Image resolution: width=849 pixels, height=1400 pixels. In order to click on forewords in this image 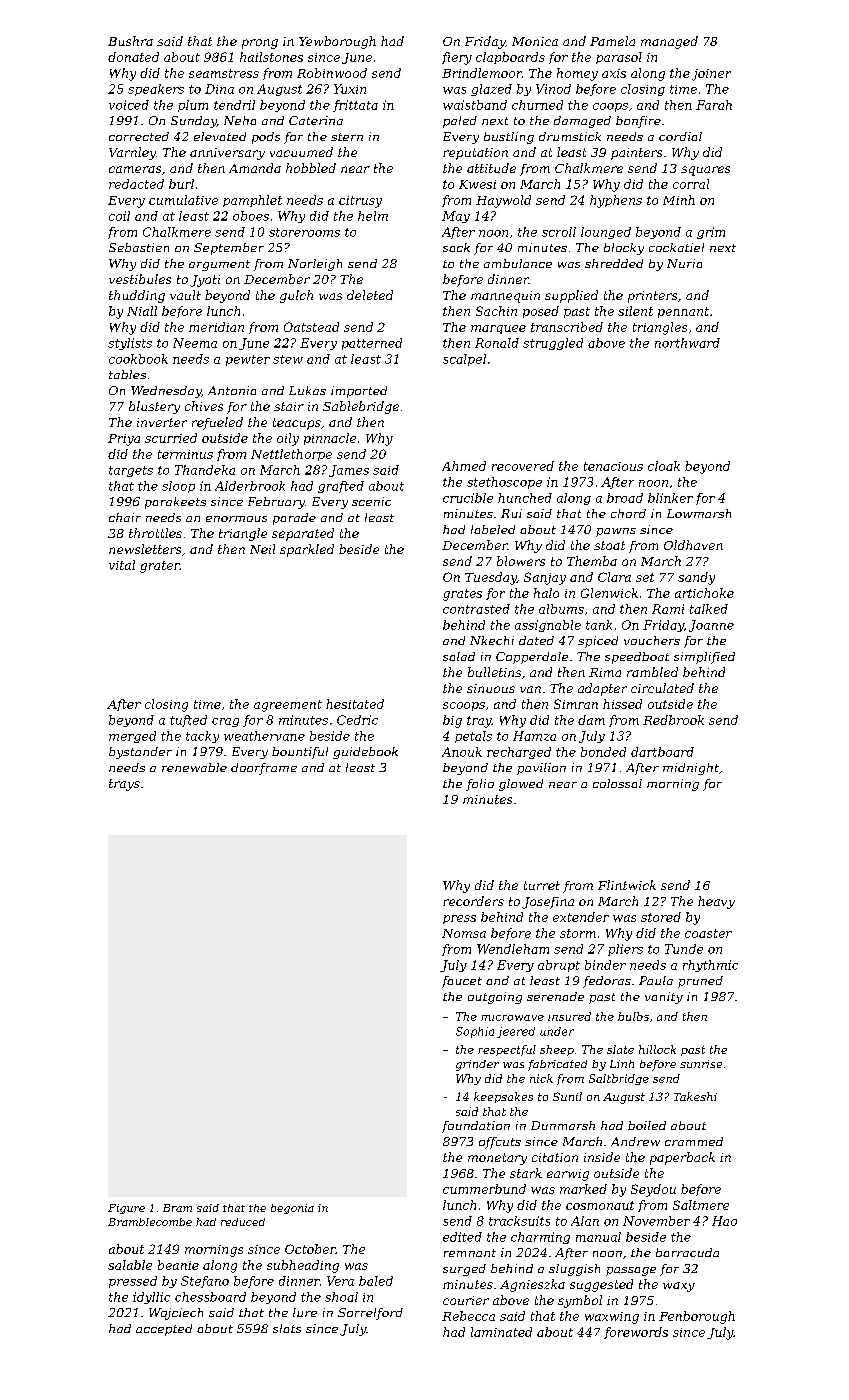, I will do `click(636, 1333)`.
